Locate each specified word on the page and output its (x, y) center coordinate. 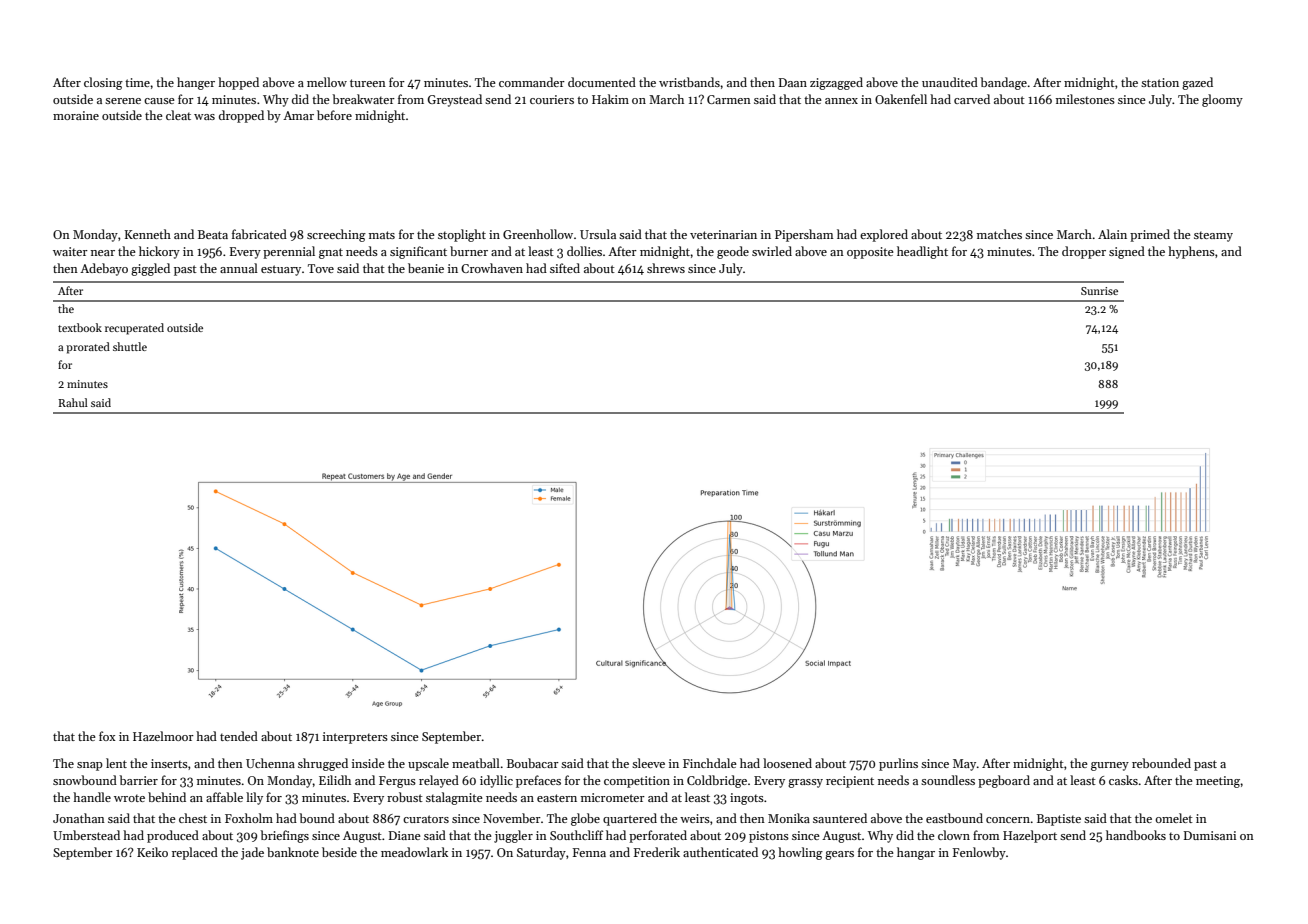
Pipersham (804, 235)
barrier (138, 780)
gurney (1110, 766)
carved (972, 99)
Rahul (73, 402)
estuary (281, 270)
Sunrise (1099, 291)
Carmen (729, 99)
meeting (1218, 782)
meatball (476, 763)
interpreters (355, 738)
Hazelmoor (163, 736)
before (334, 115)
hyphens (1191, 252)
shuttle (130, 346)
